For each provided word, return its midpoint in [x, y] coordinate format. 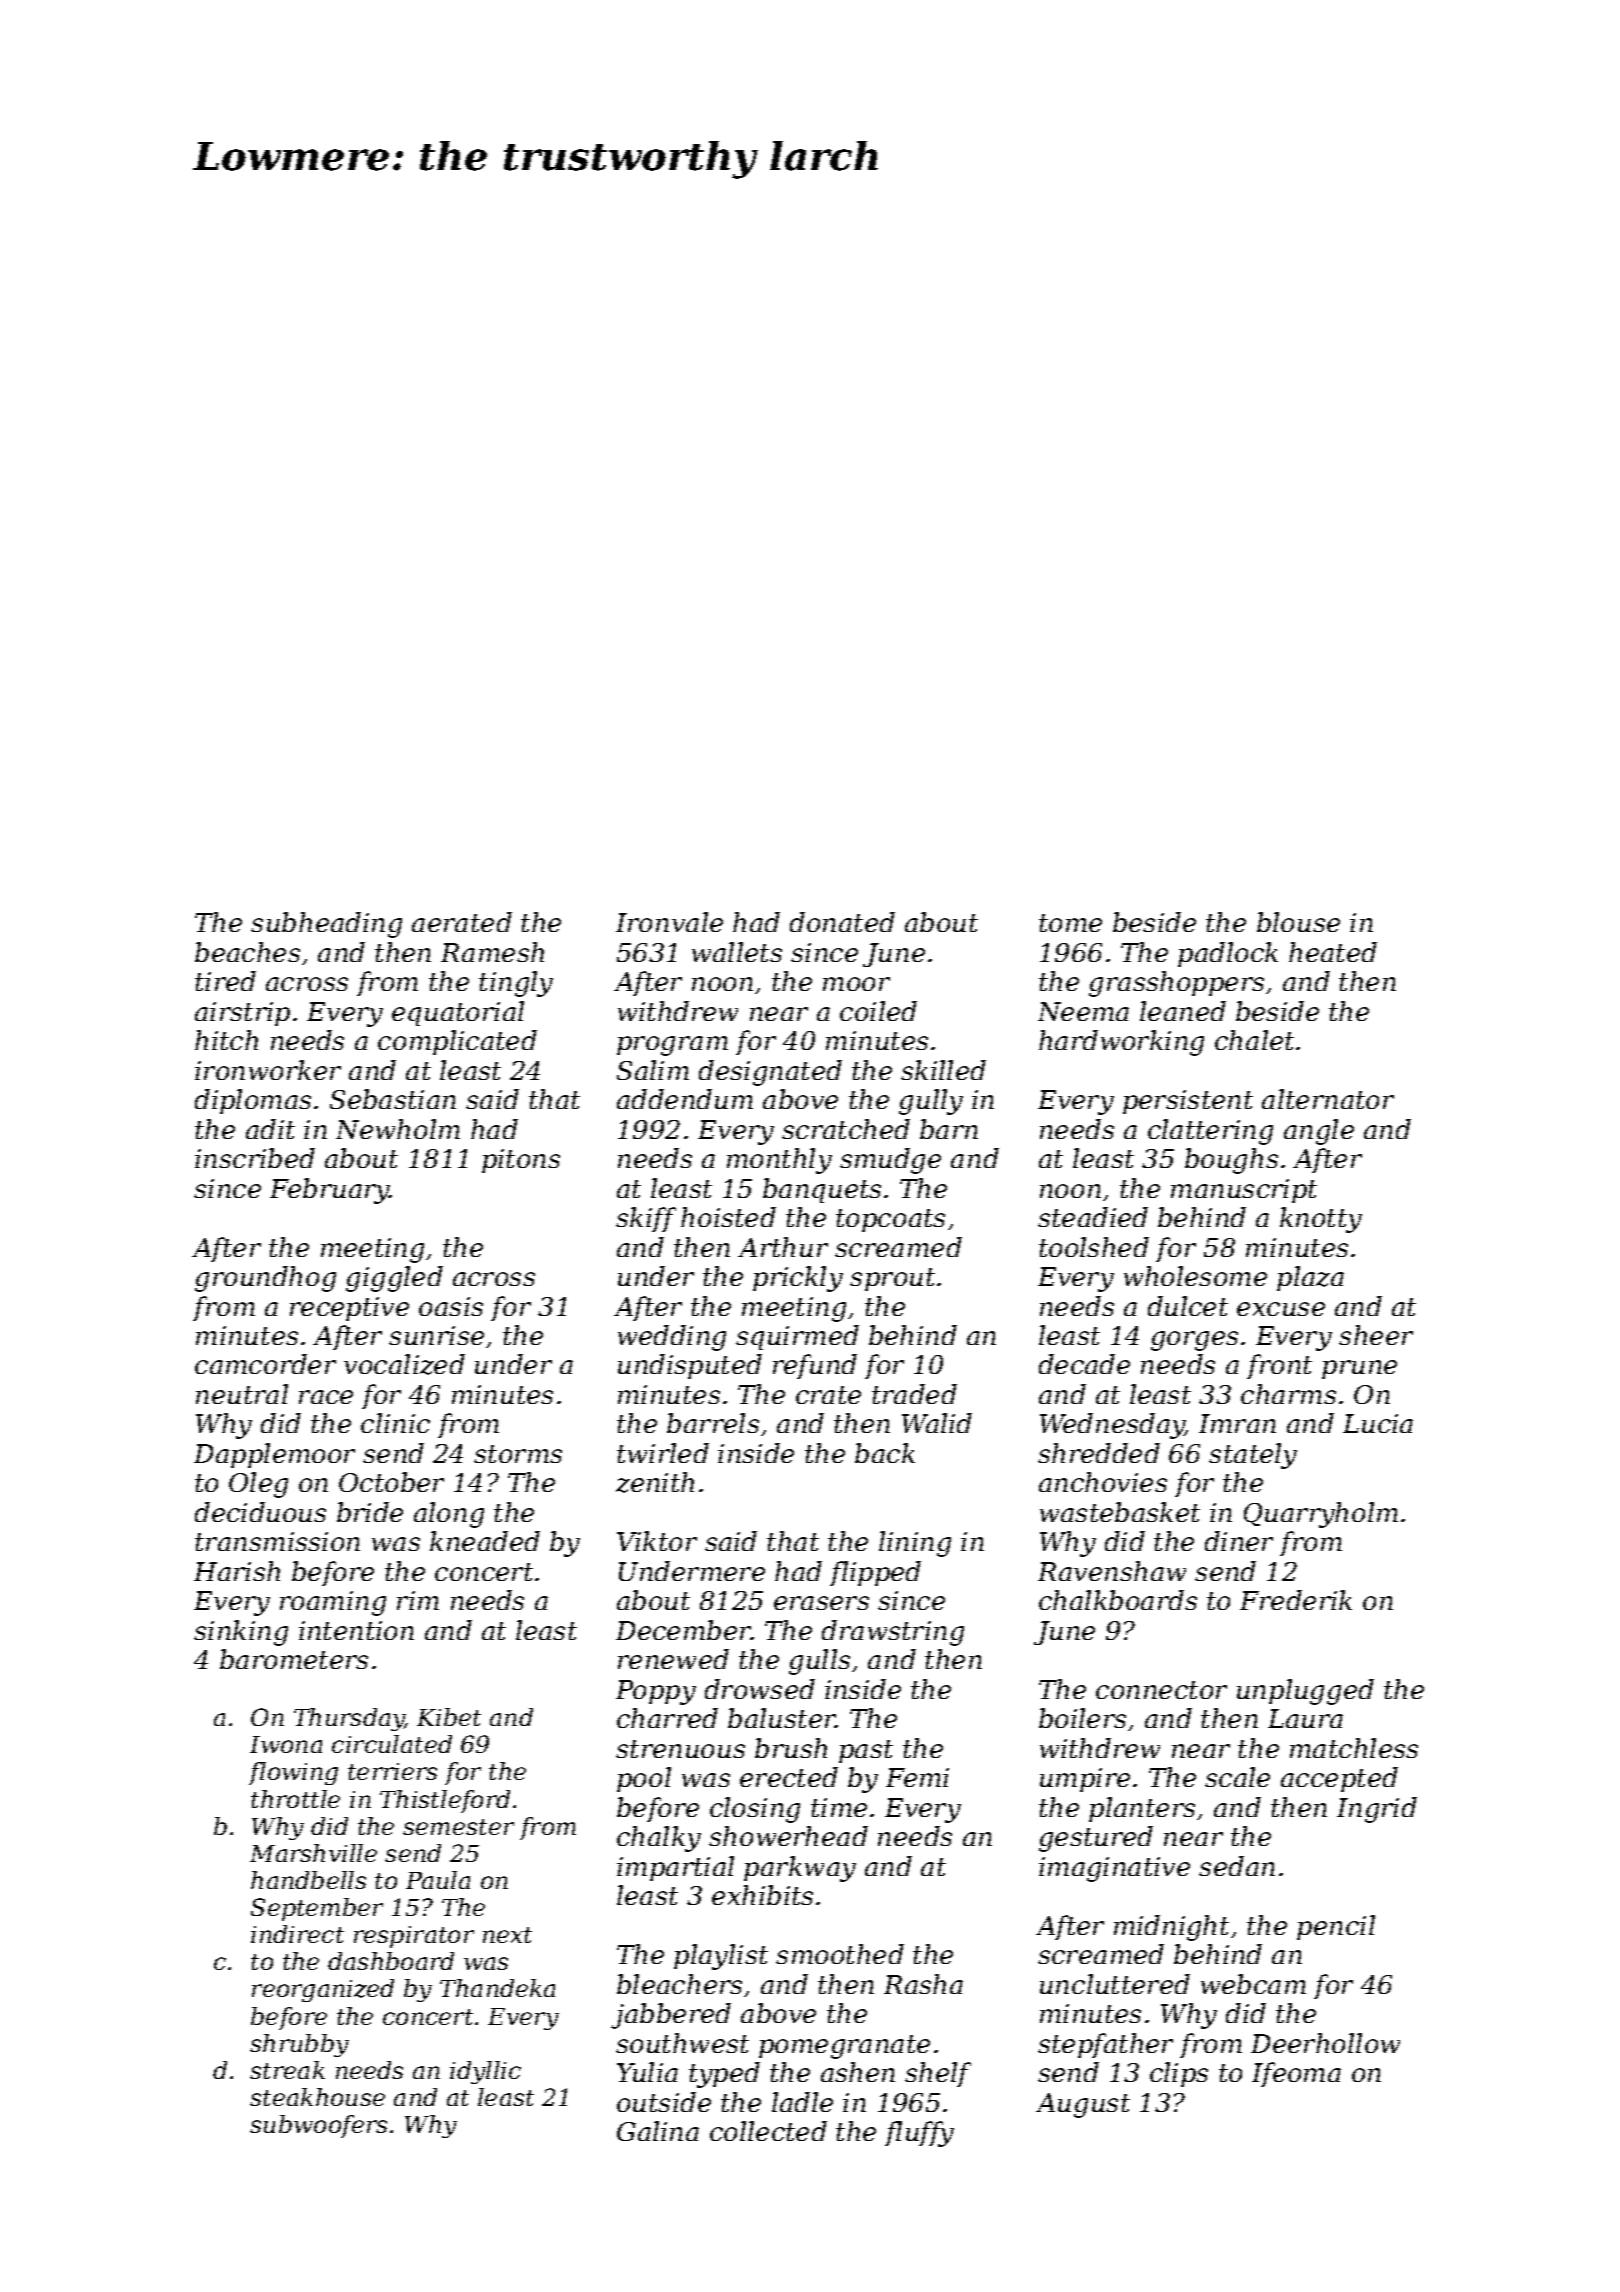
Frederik [1296, 1600]
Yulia [647, 2072]
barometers [294, 1659]
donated [842, 922]
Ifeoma [1296, 2074]
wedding [672, 1338]
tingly [516, 984]
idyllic [485, 2072]
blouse [1298, 922]
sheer [1376, 1335]
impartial [675, 1868]
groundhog [265, 1279]
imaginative [1114, 1869]
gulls [819, 1662]
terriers [392, 1771]
